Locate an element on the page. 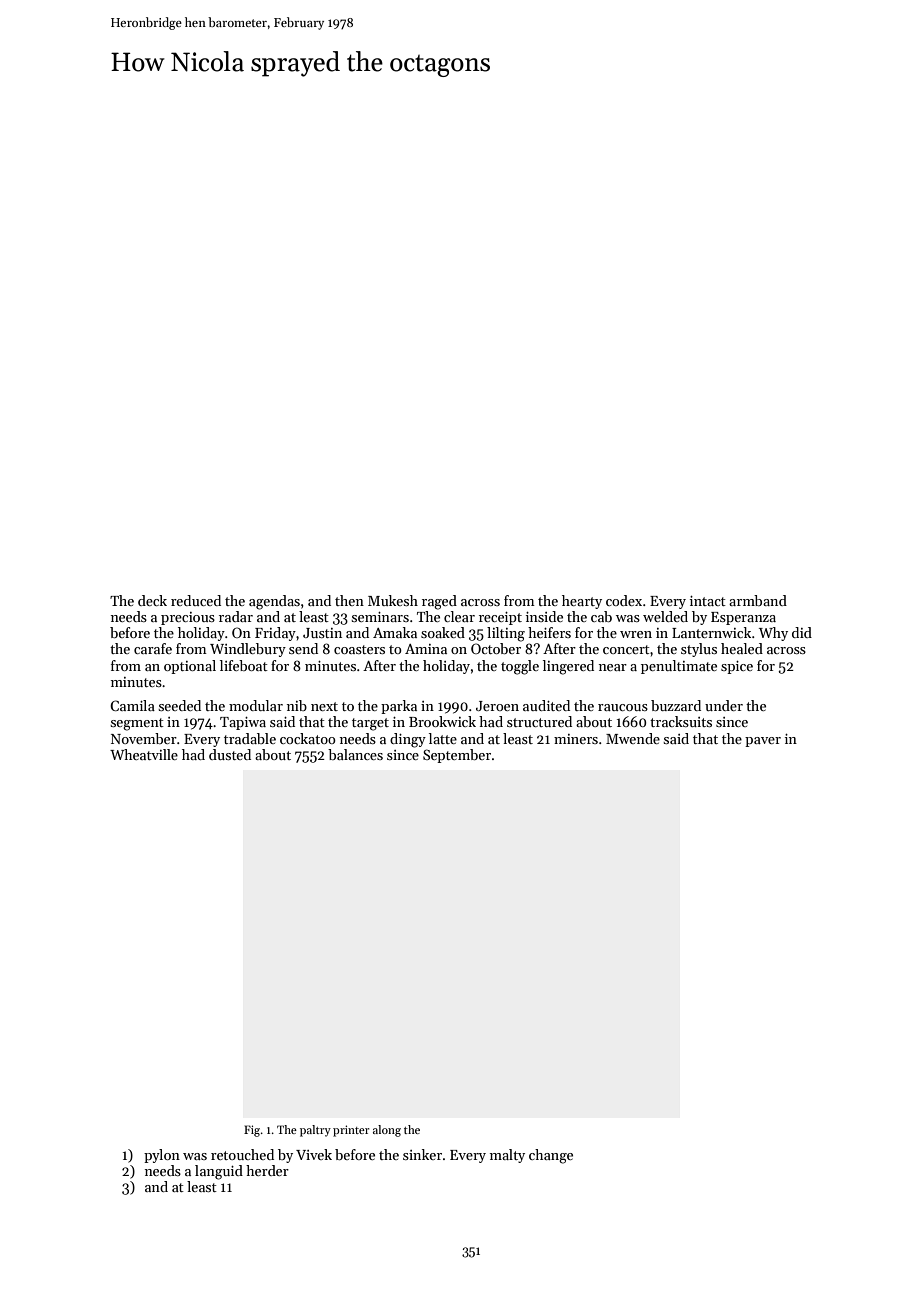 This document has width=924, height=1314. balances is located at coordinates (355, 754).
